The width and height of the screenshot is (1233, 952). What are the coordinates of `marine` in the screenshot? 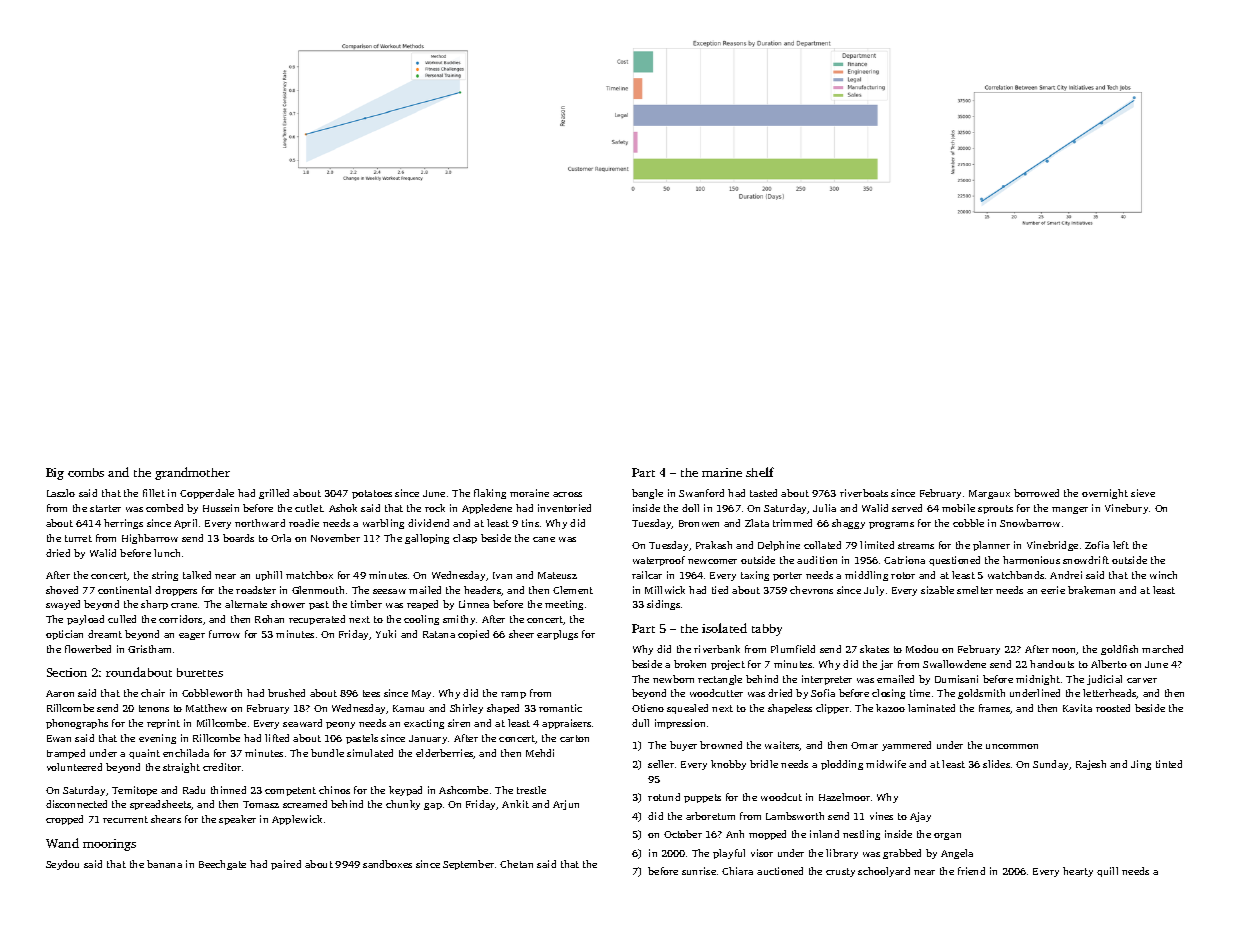 It's located at (722, 472).
